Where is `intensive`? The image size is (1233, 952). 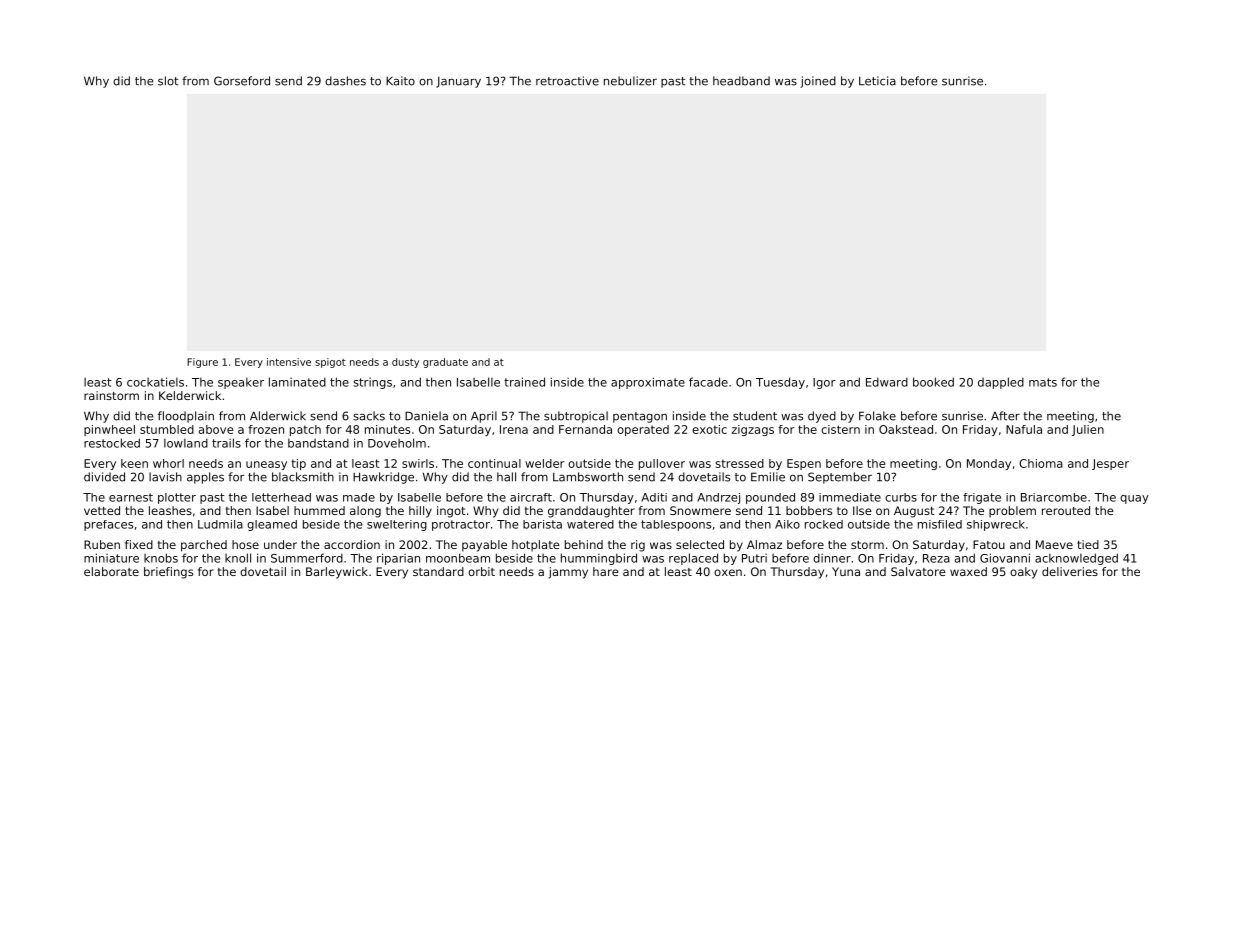 intensive is located at coordinates (289, 362).
